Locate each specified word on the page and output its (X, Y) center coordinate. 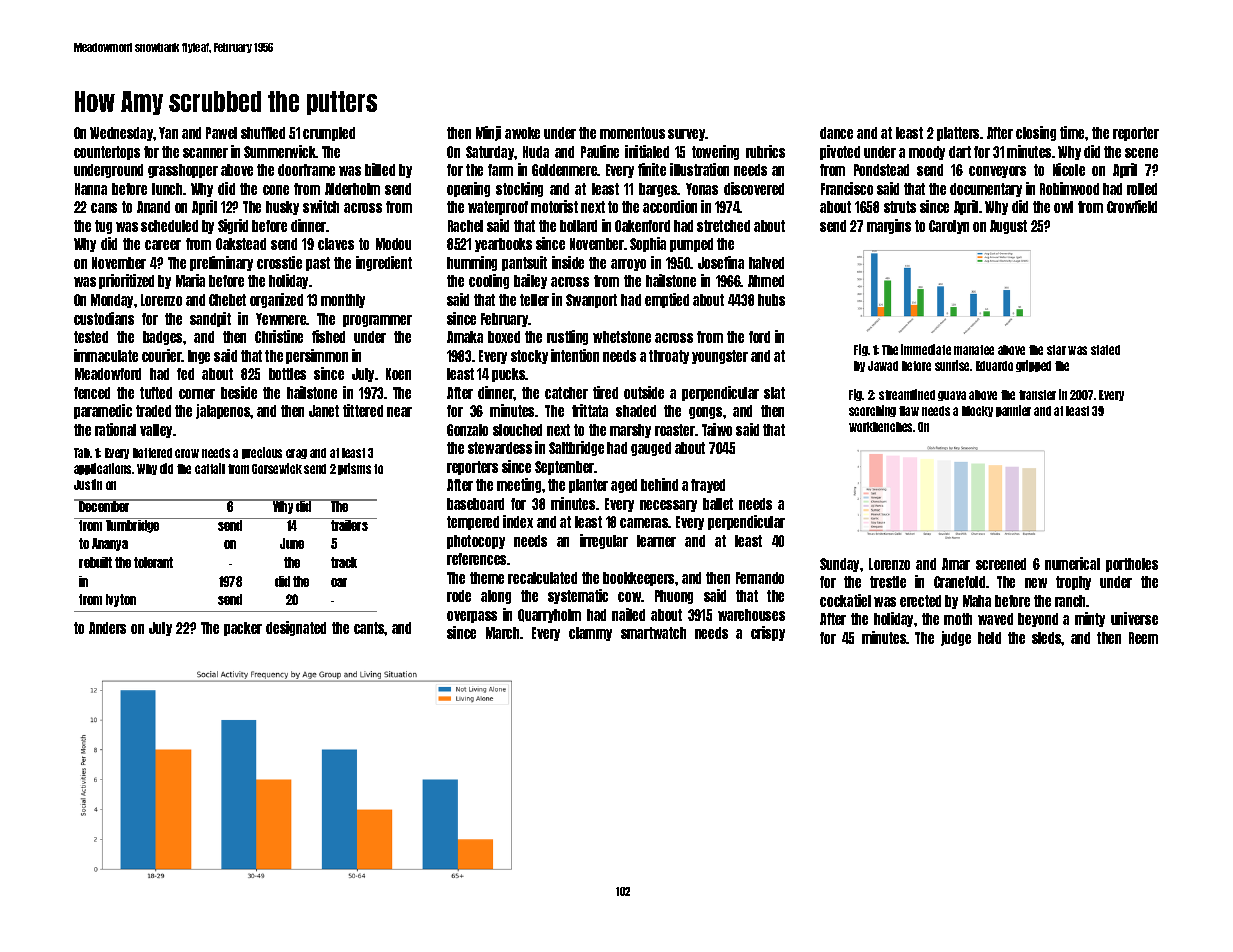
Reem (1143, 638)
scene (1141, 153)
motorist (554, 206)
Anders (107, 628)
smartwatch (653, 633)
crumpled (329, 134)
